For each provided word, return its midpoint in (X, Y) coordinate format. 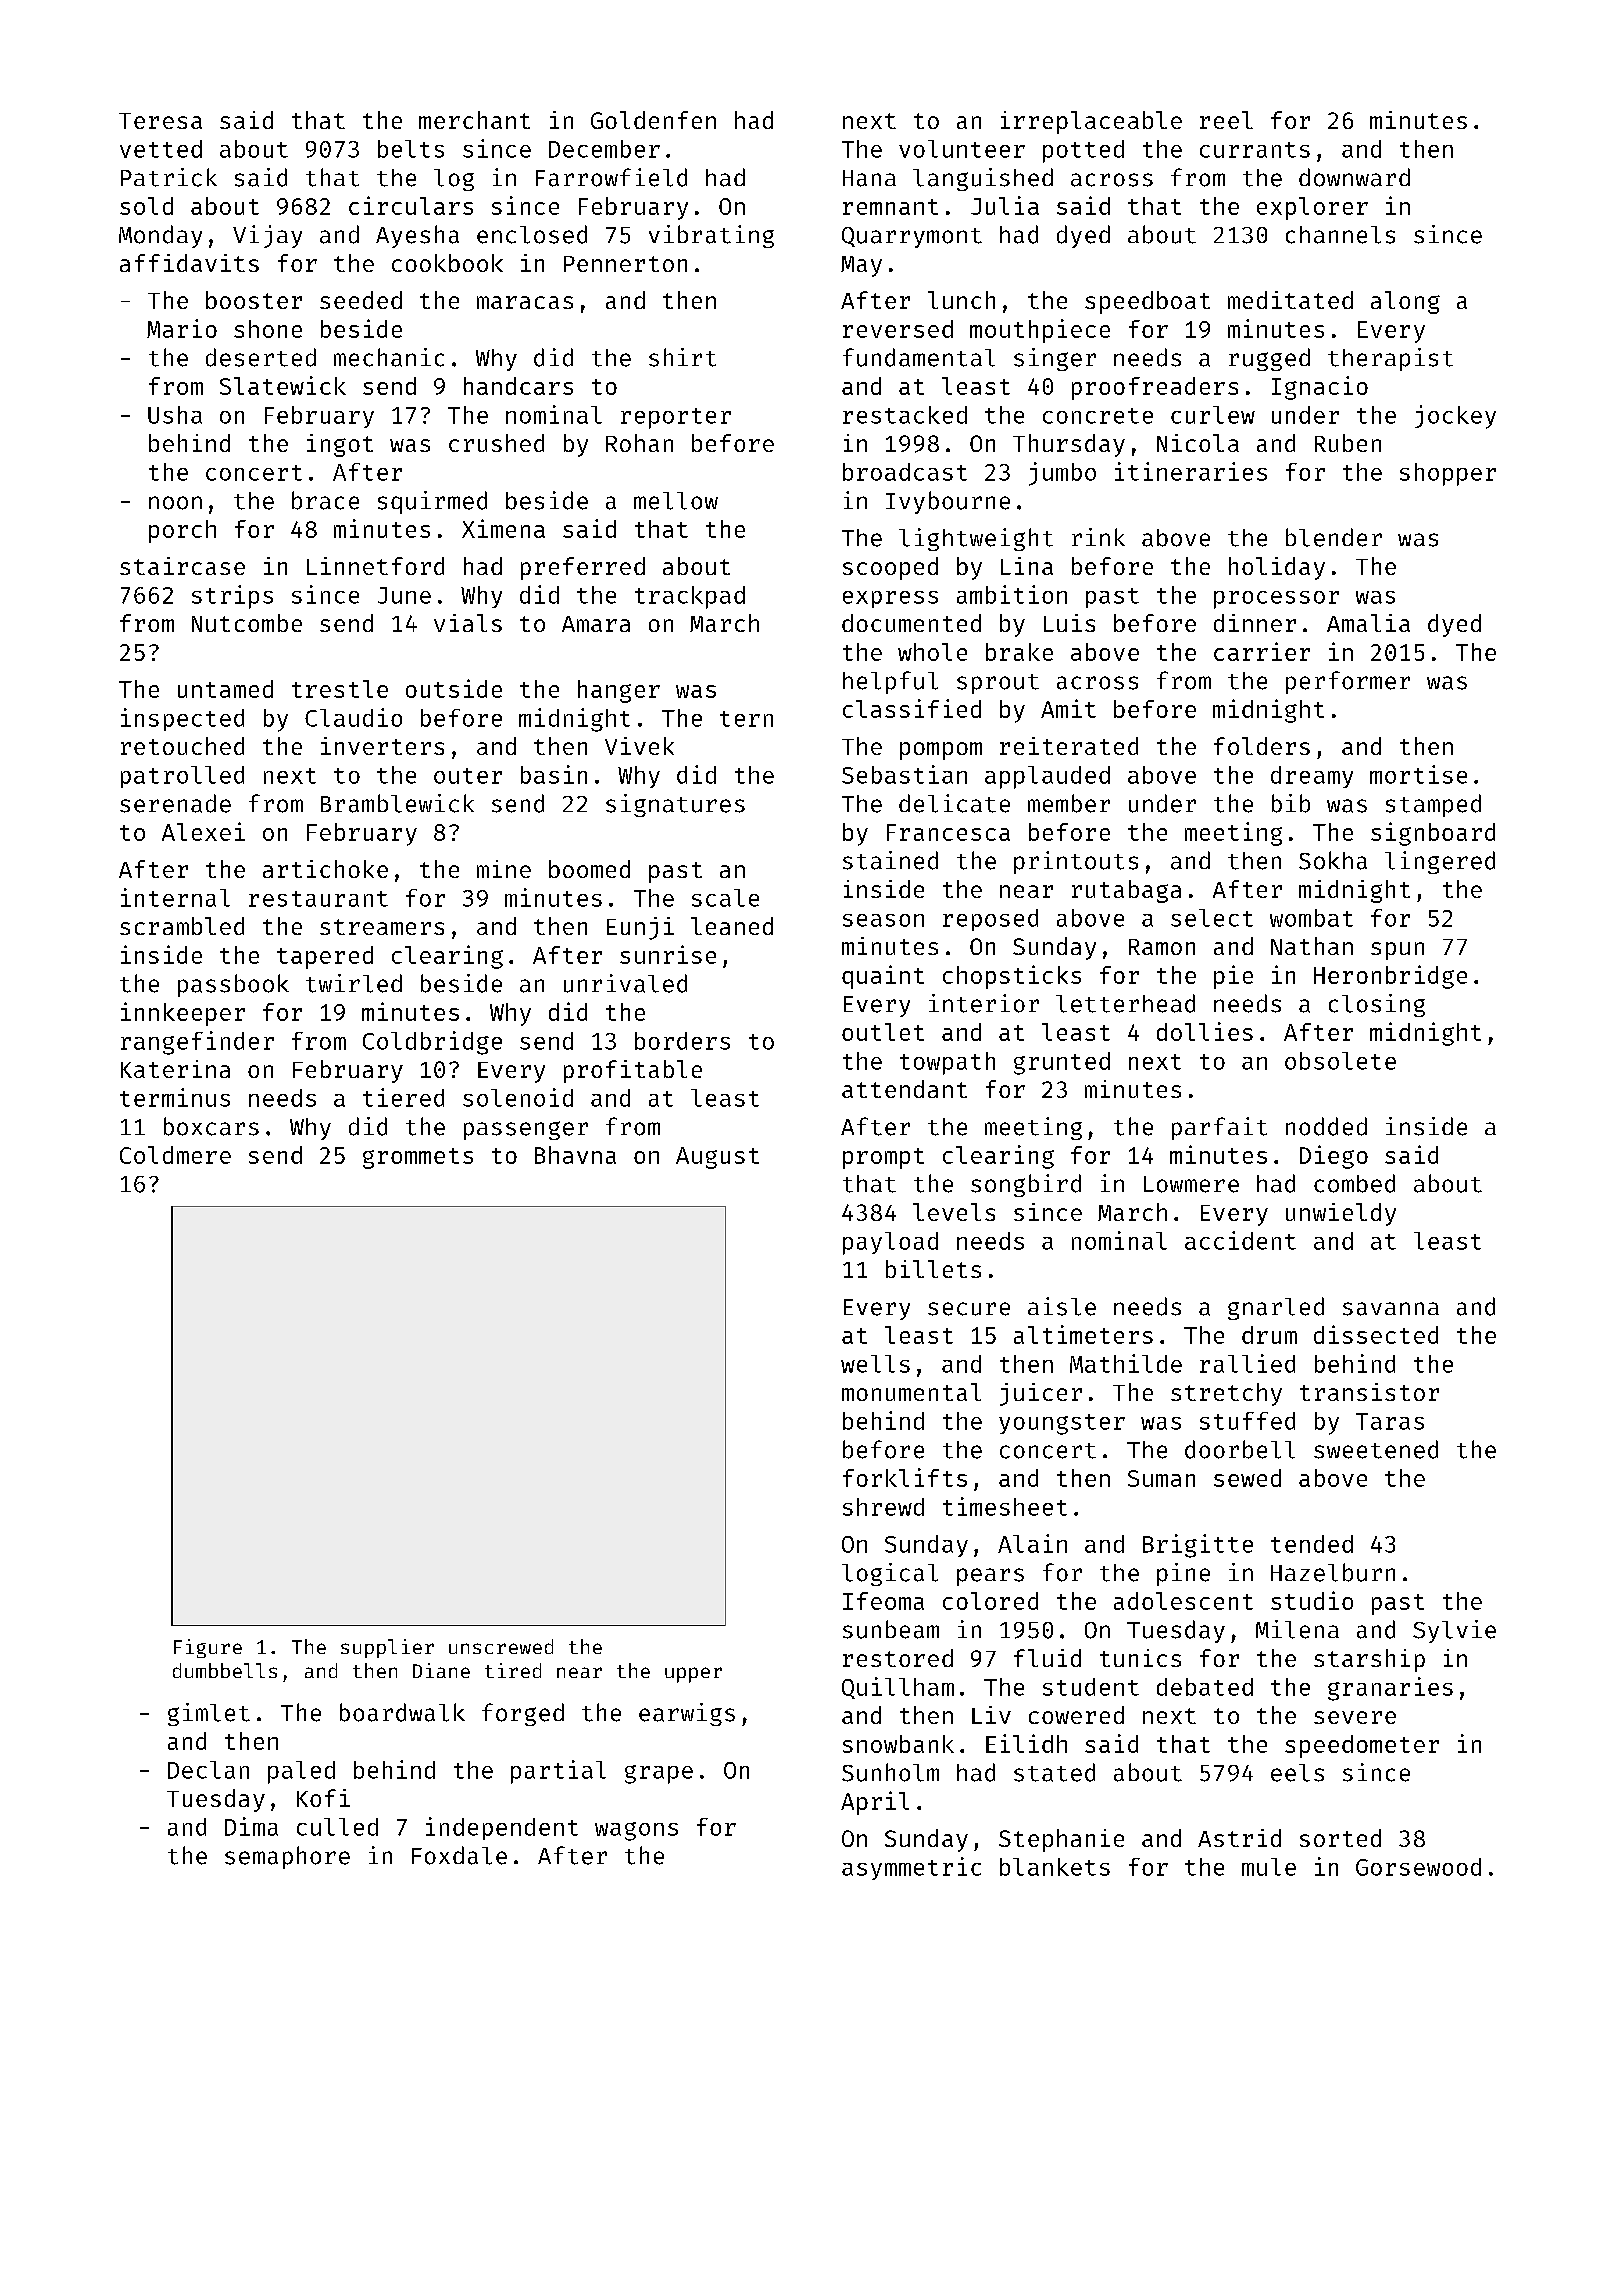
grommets (418, 1158)
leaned (732, 926)
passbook (233, 985)
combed (1354, 1183)
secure (969, 1309)
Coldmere (175, 1155)
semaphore (287, 1857)
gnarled (1276, 1308)
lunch (961, 300)
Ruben (1348, 443)
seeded (361, 300)
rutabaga (1126, 891)
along (1405, 302)
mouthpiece (1040, 331)
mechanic (389, 357)
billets (933, 1269)
